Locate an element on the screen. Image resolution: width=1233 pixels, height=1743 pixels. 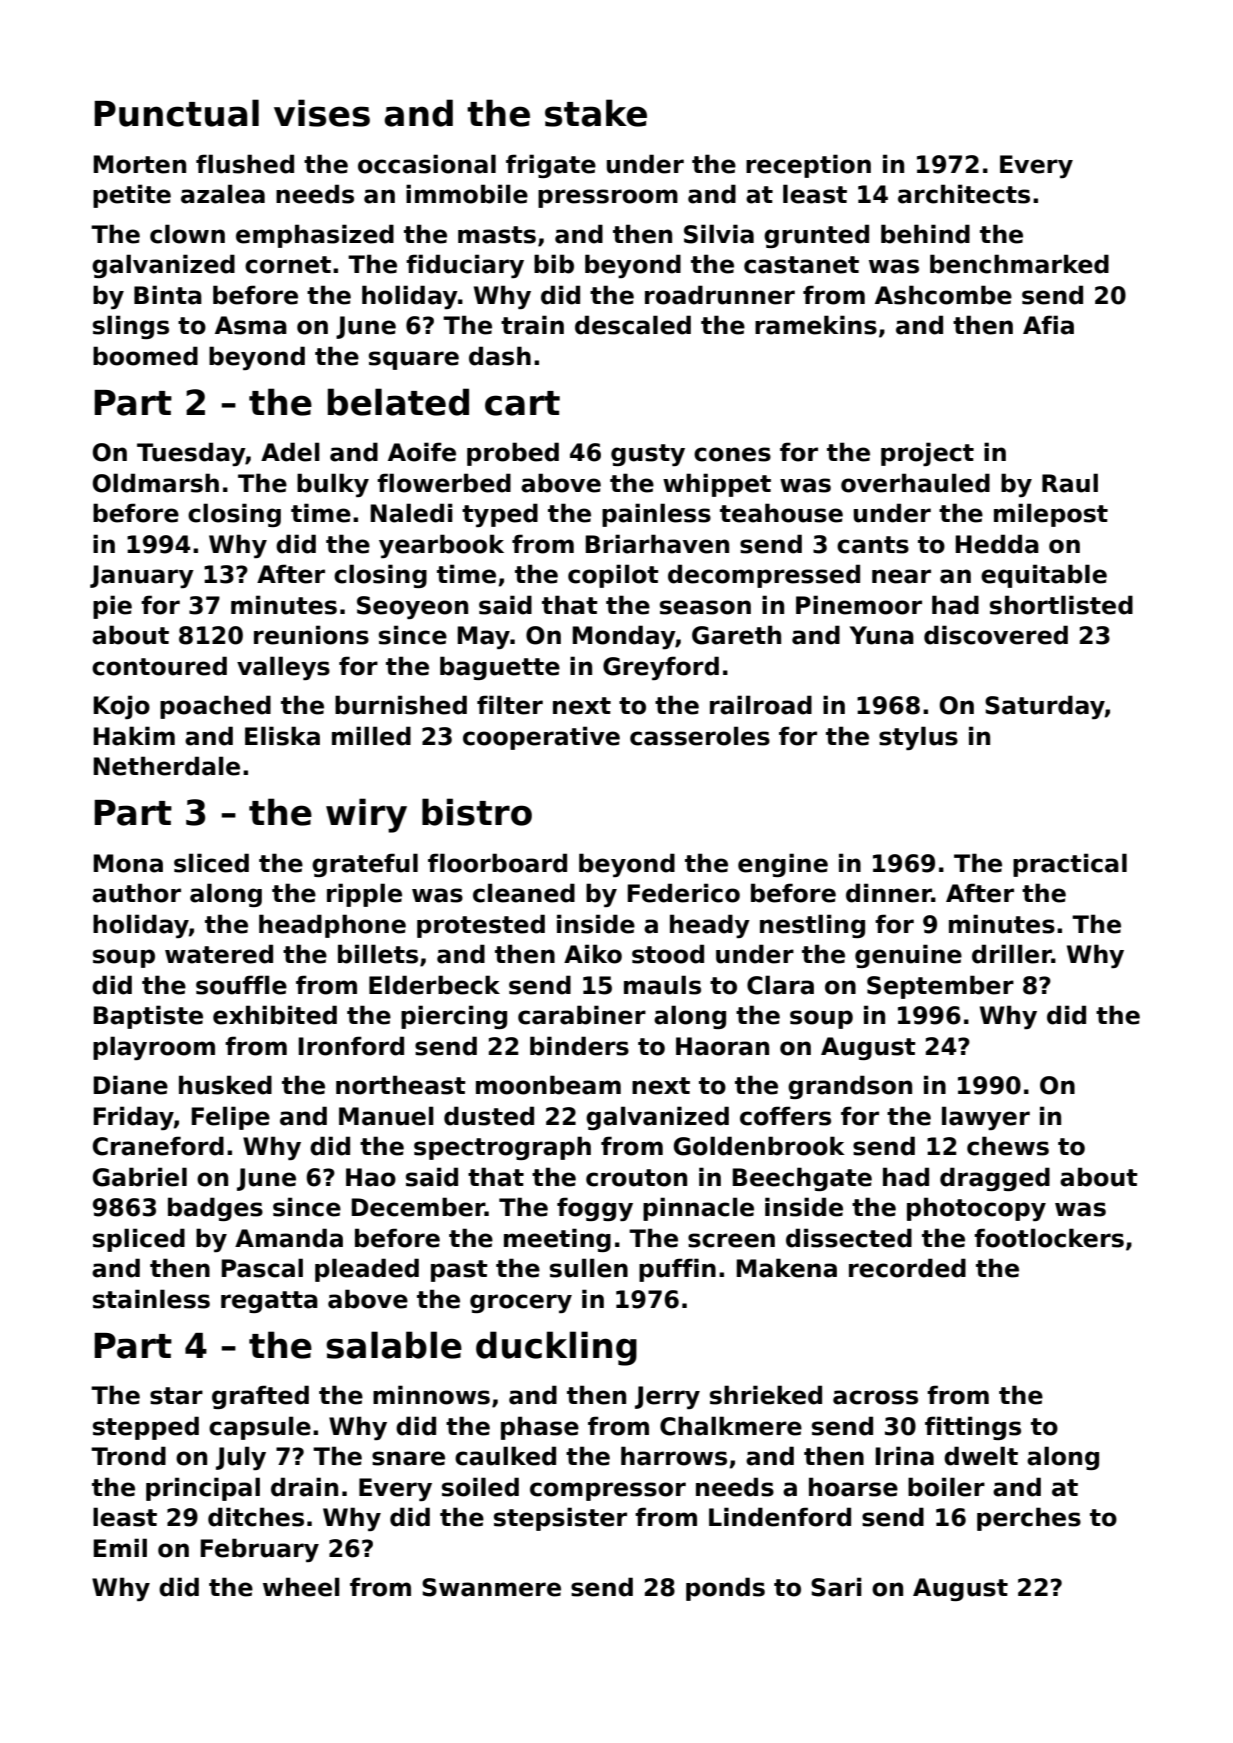
Yuna is located at coordinates (882, 635).
